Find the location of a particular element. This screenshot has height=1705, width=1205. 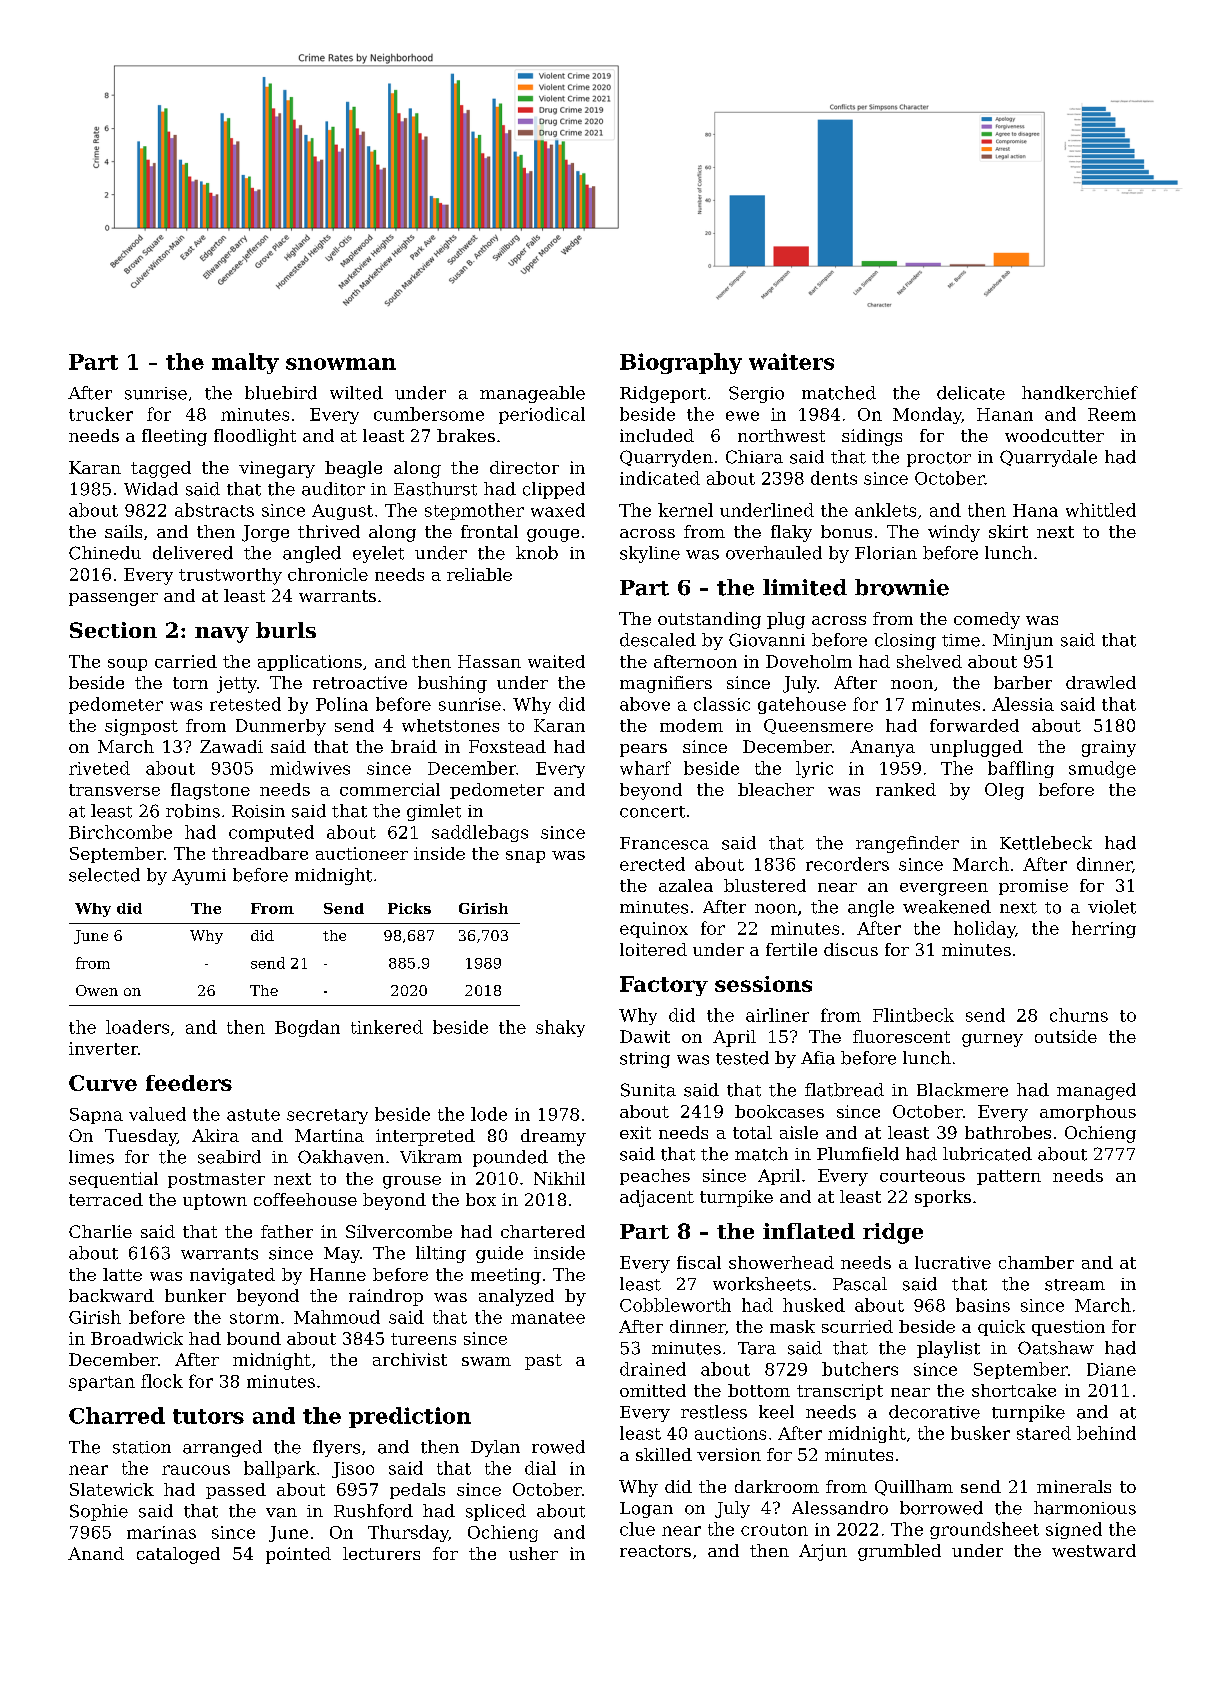

Section is located at coordinates (113, 630).
